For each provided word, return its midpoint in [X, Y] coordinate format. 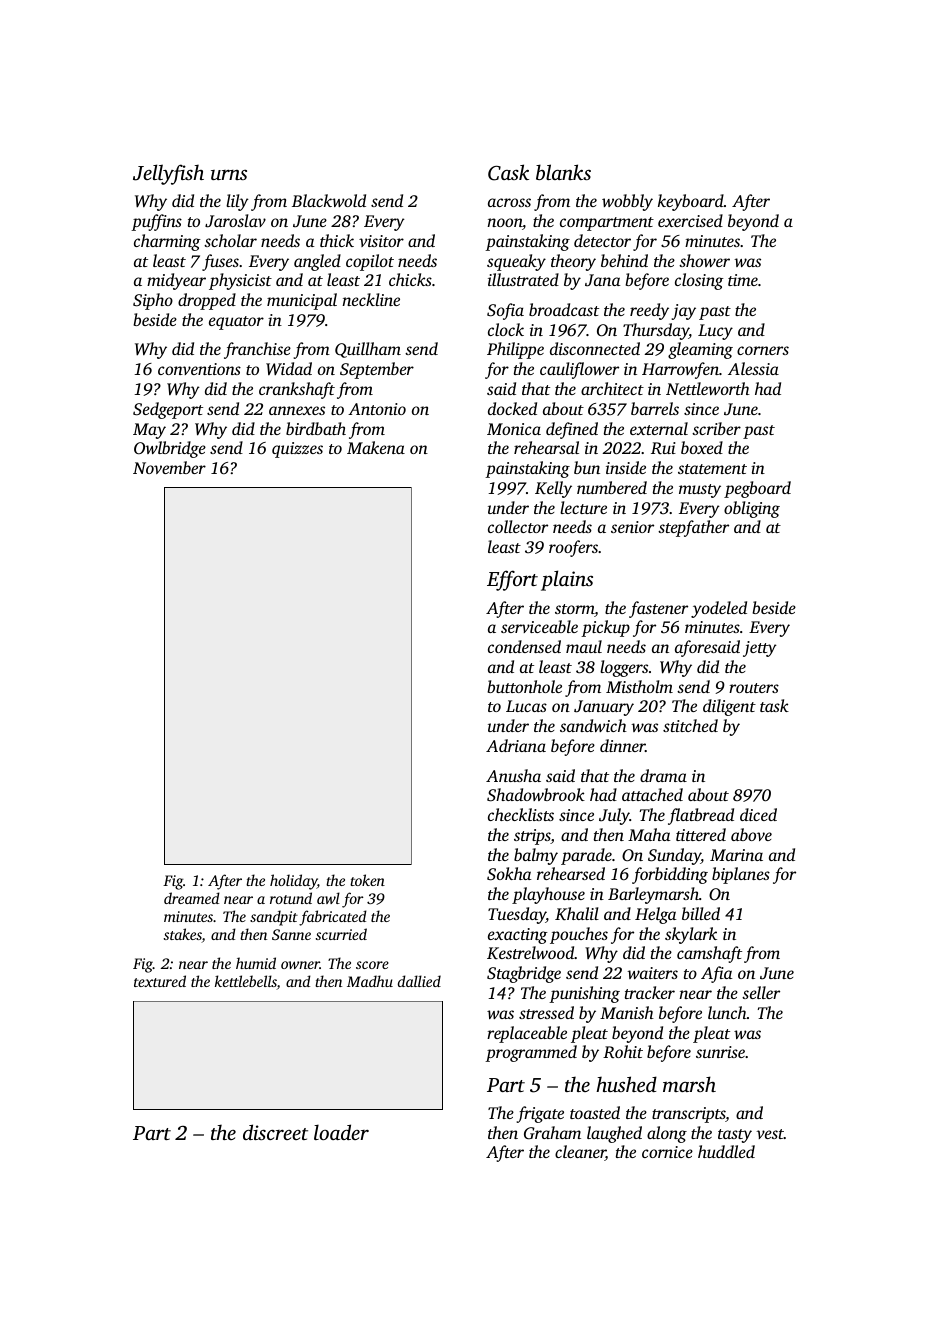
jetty [760, 649]
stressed [546, 1012]
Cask [508, 172]
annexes [297, 410]
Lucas [526, 706]
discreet [275, 1132]
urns [229, 175]
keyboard [691, 202]
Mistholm [639, 686]
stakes [183, 935]
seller [761, 992]
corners [763, 350]
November [169, 467]
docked [512, 408]
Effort [512, 580]
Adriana [516, 745]
